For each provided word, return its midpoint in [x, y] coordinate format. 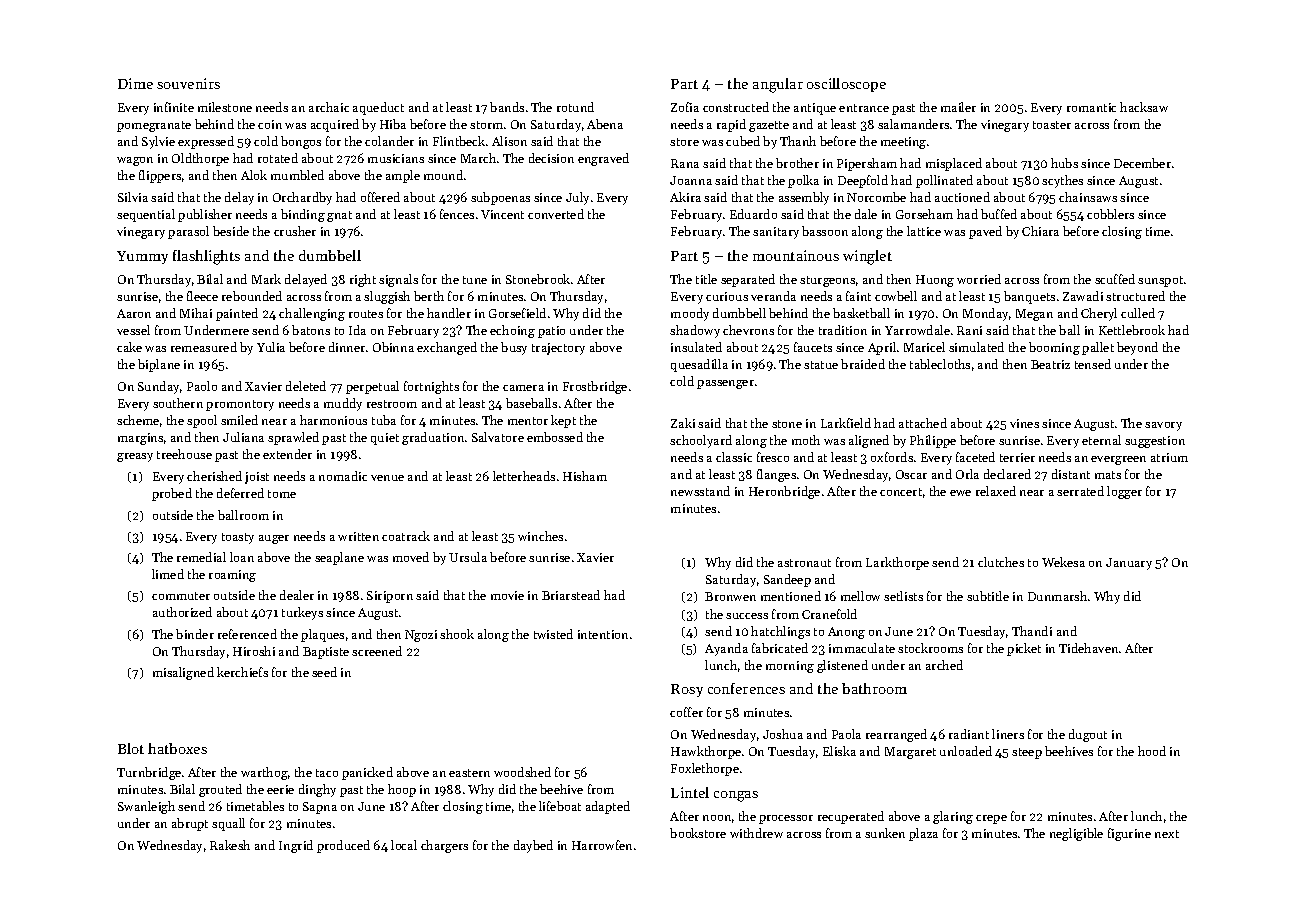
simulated [976, 347]
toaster [1052, 125]
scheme [138, 420]
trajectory [558, 349]
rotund [575, 107]
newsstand [700, 491]
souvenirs [188, 83]
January [1129, 564]
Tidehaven [1088, 648]
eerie [280, 789]
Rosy [687, 690]
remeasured [204, 347]
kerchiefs [242, 672]
